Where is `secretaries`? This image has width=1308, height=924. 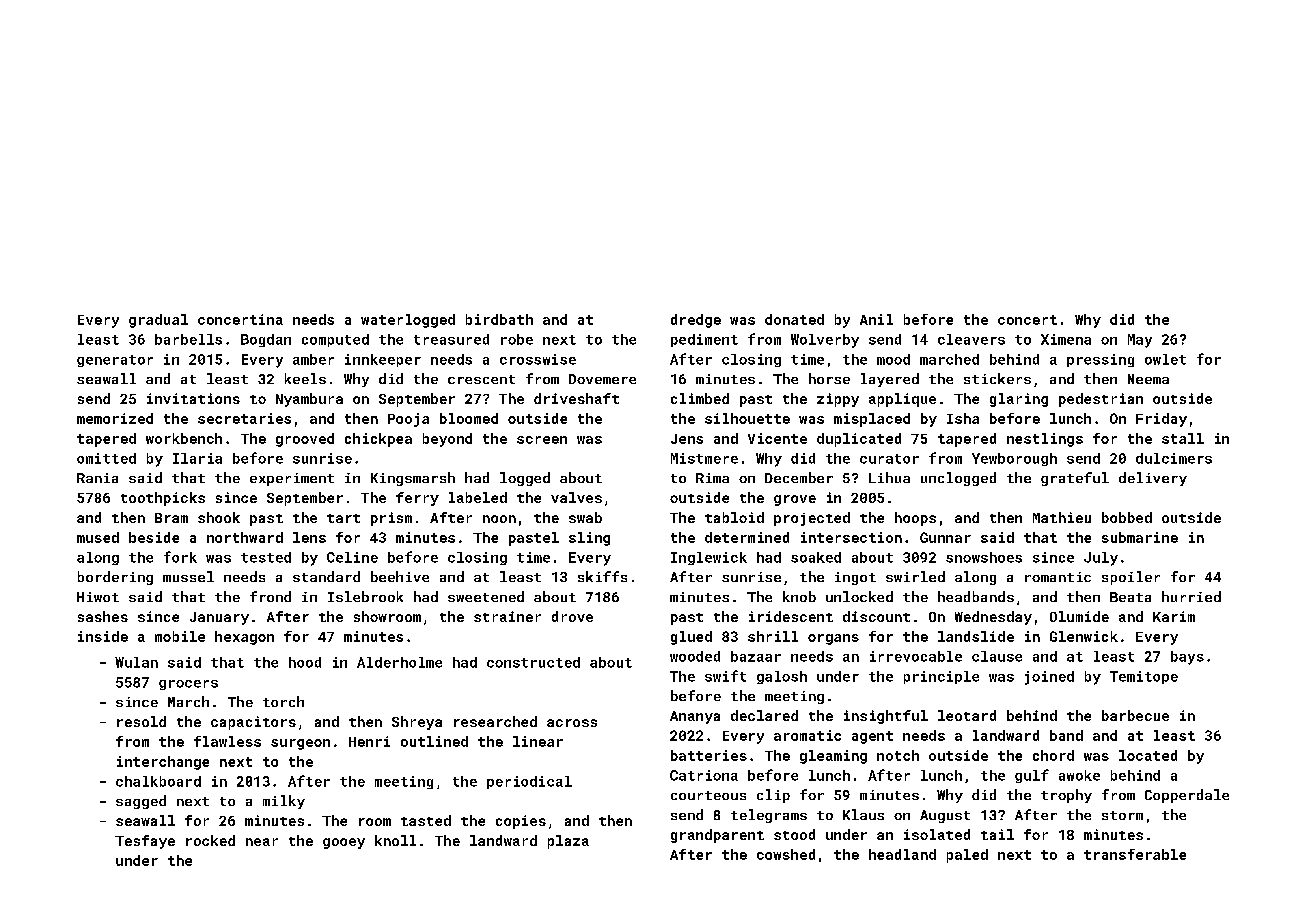 secretaries is located at coordinates (244, 418).
